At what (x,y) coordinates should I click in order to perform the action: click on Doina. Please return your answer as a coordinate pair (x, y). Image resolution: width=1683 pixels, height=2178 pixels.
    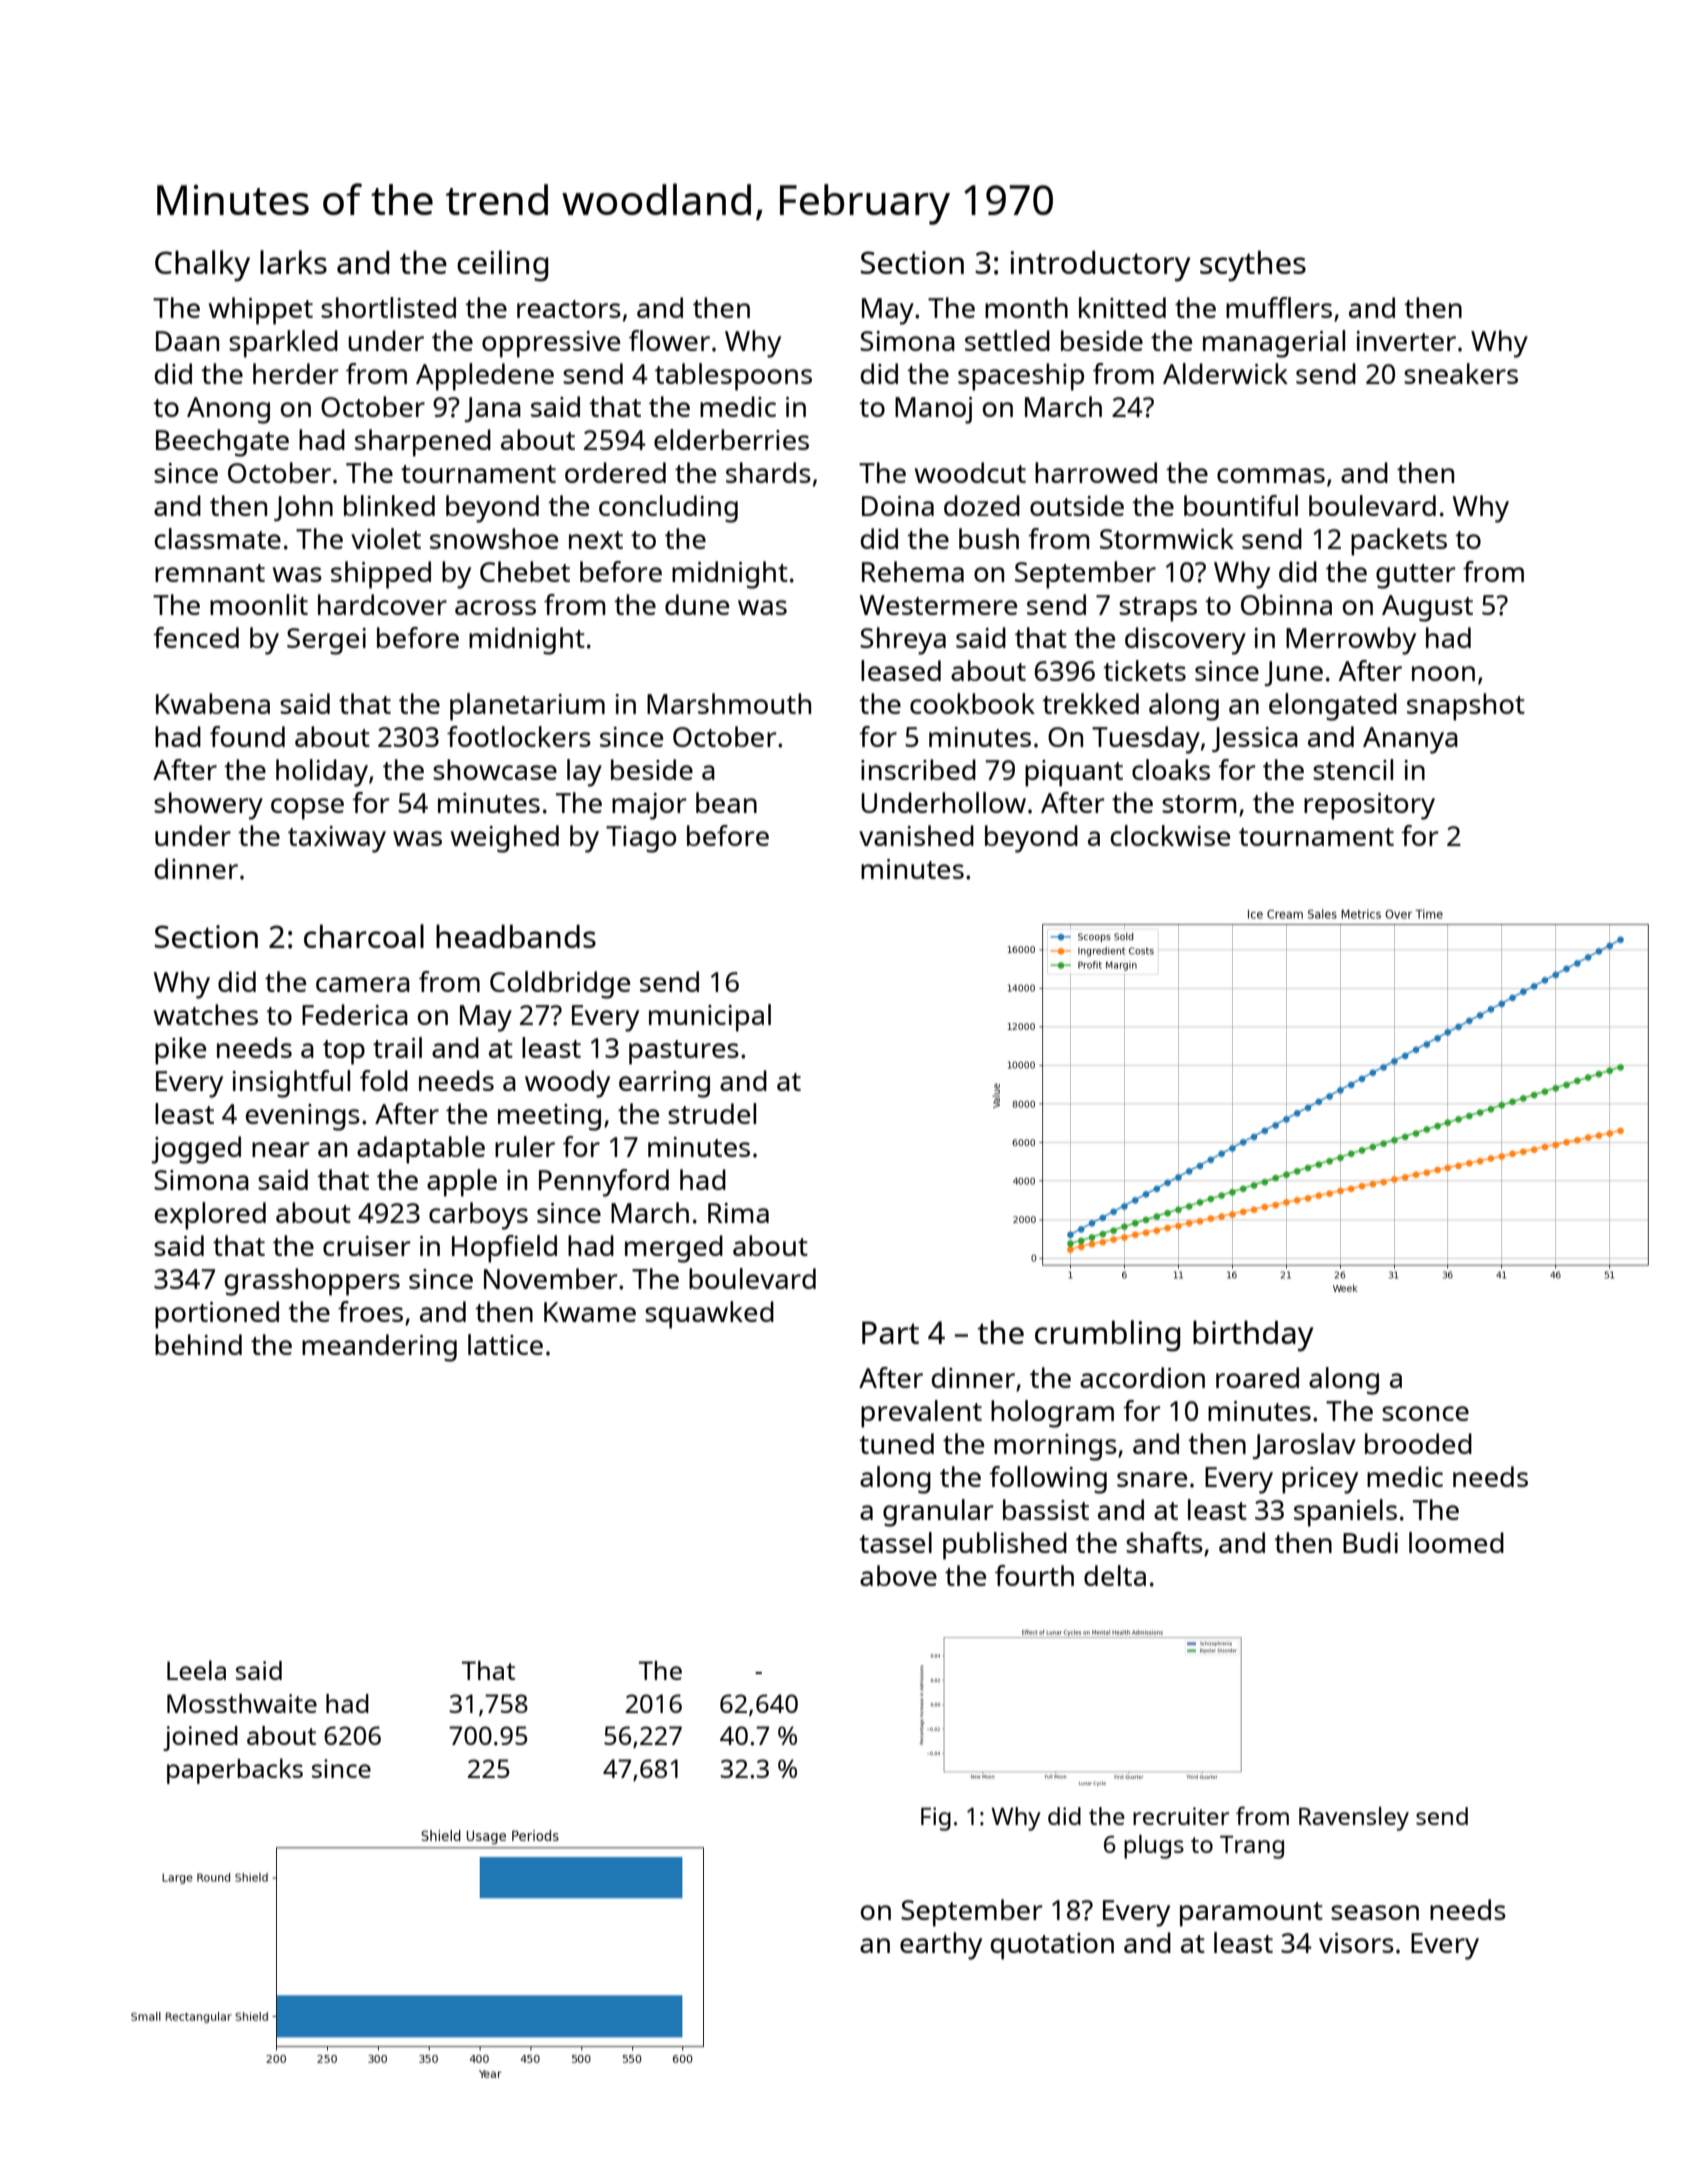
    Looking at the image, I should click on (898, 506).
